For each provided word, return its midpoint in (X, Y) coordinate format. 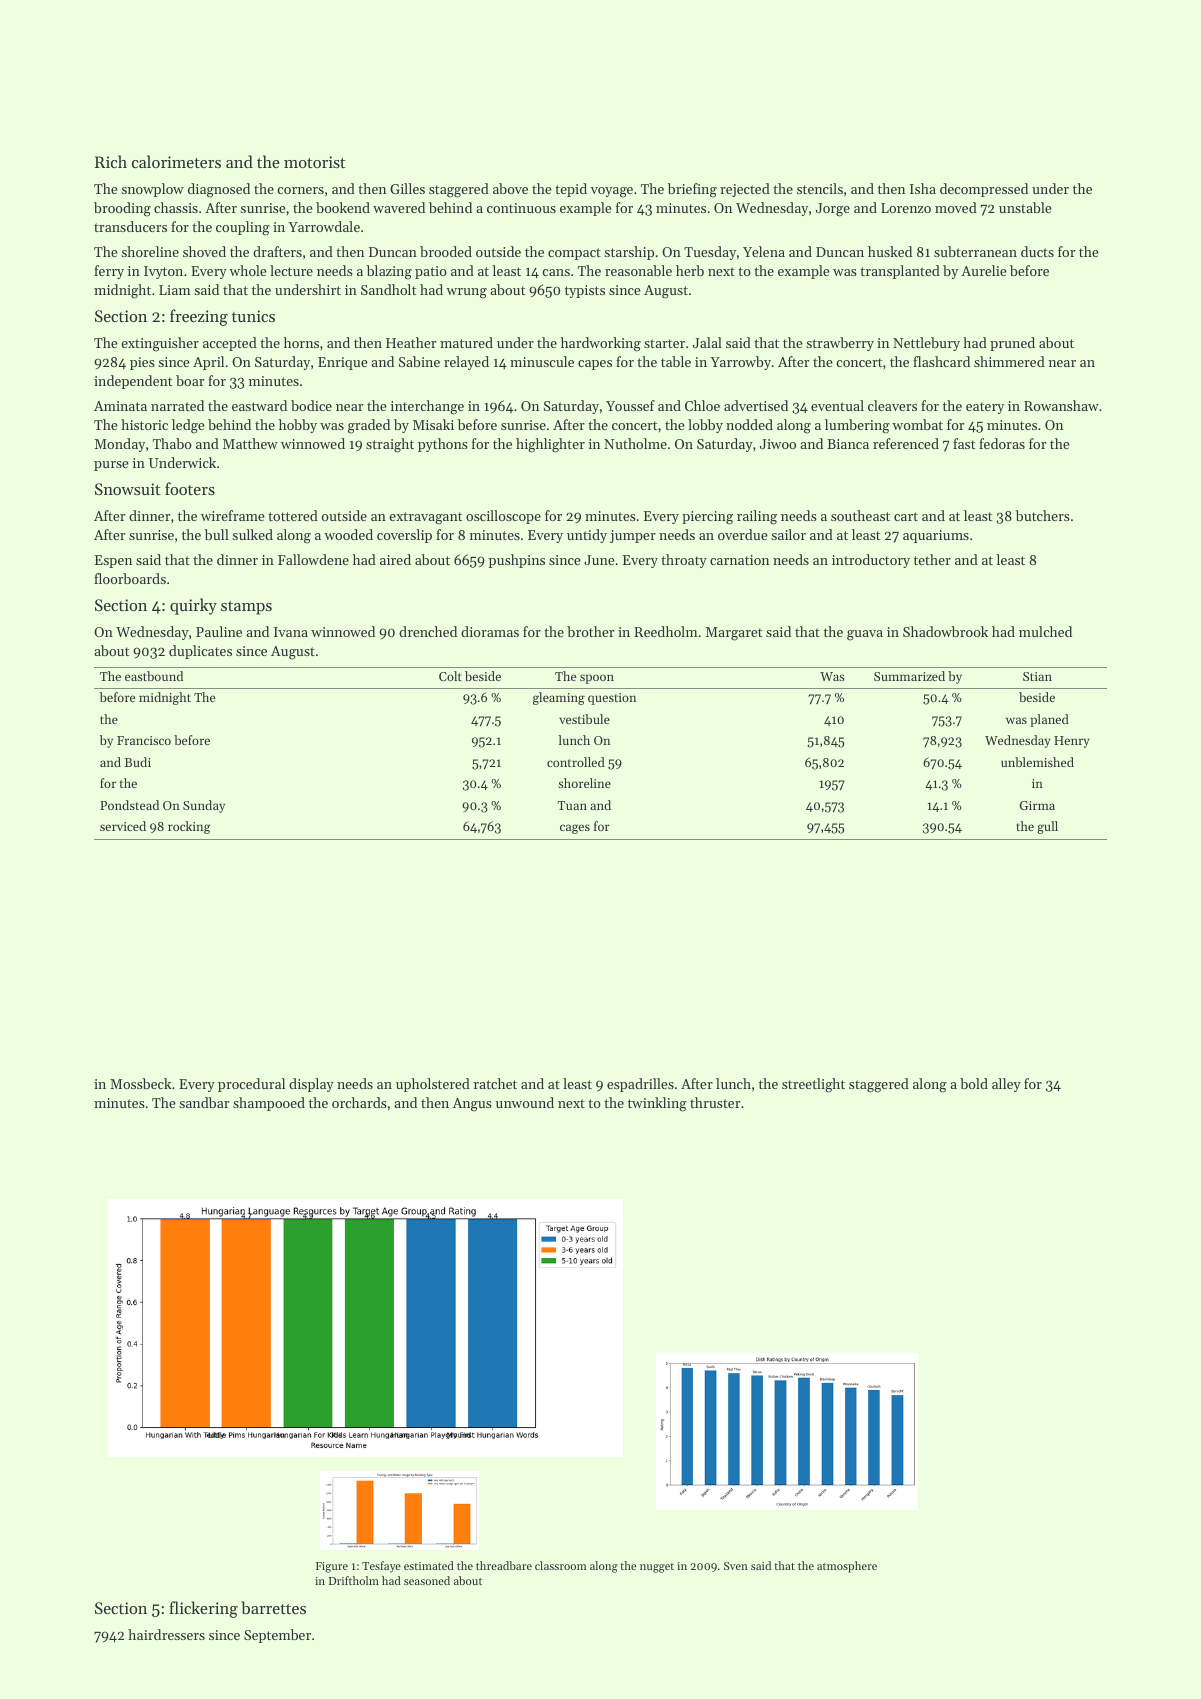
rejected (745, 190)
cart (906, 516)
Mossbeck (140, 1083)
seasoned (427, 1580)
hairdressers (166, 1634)
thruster (715, 1102)
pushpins (517, 561)
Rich (111, 161)
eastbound (154, 676)
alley (1006, 1085)
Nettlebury (926, 344)
